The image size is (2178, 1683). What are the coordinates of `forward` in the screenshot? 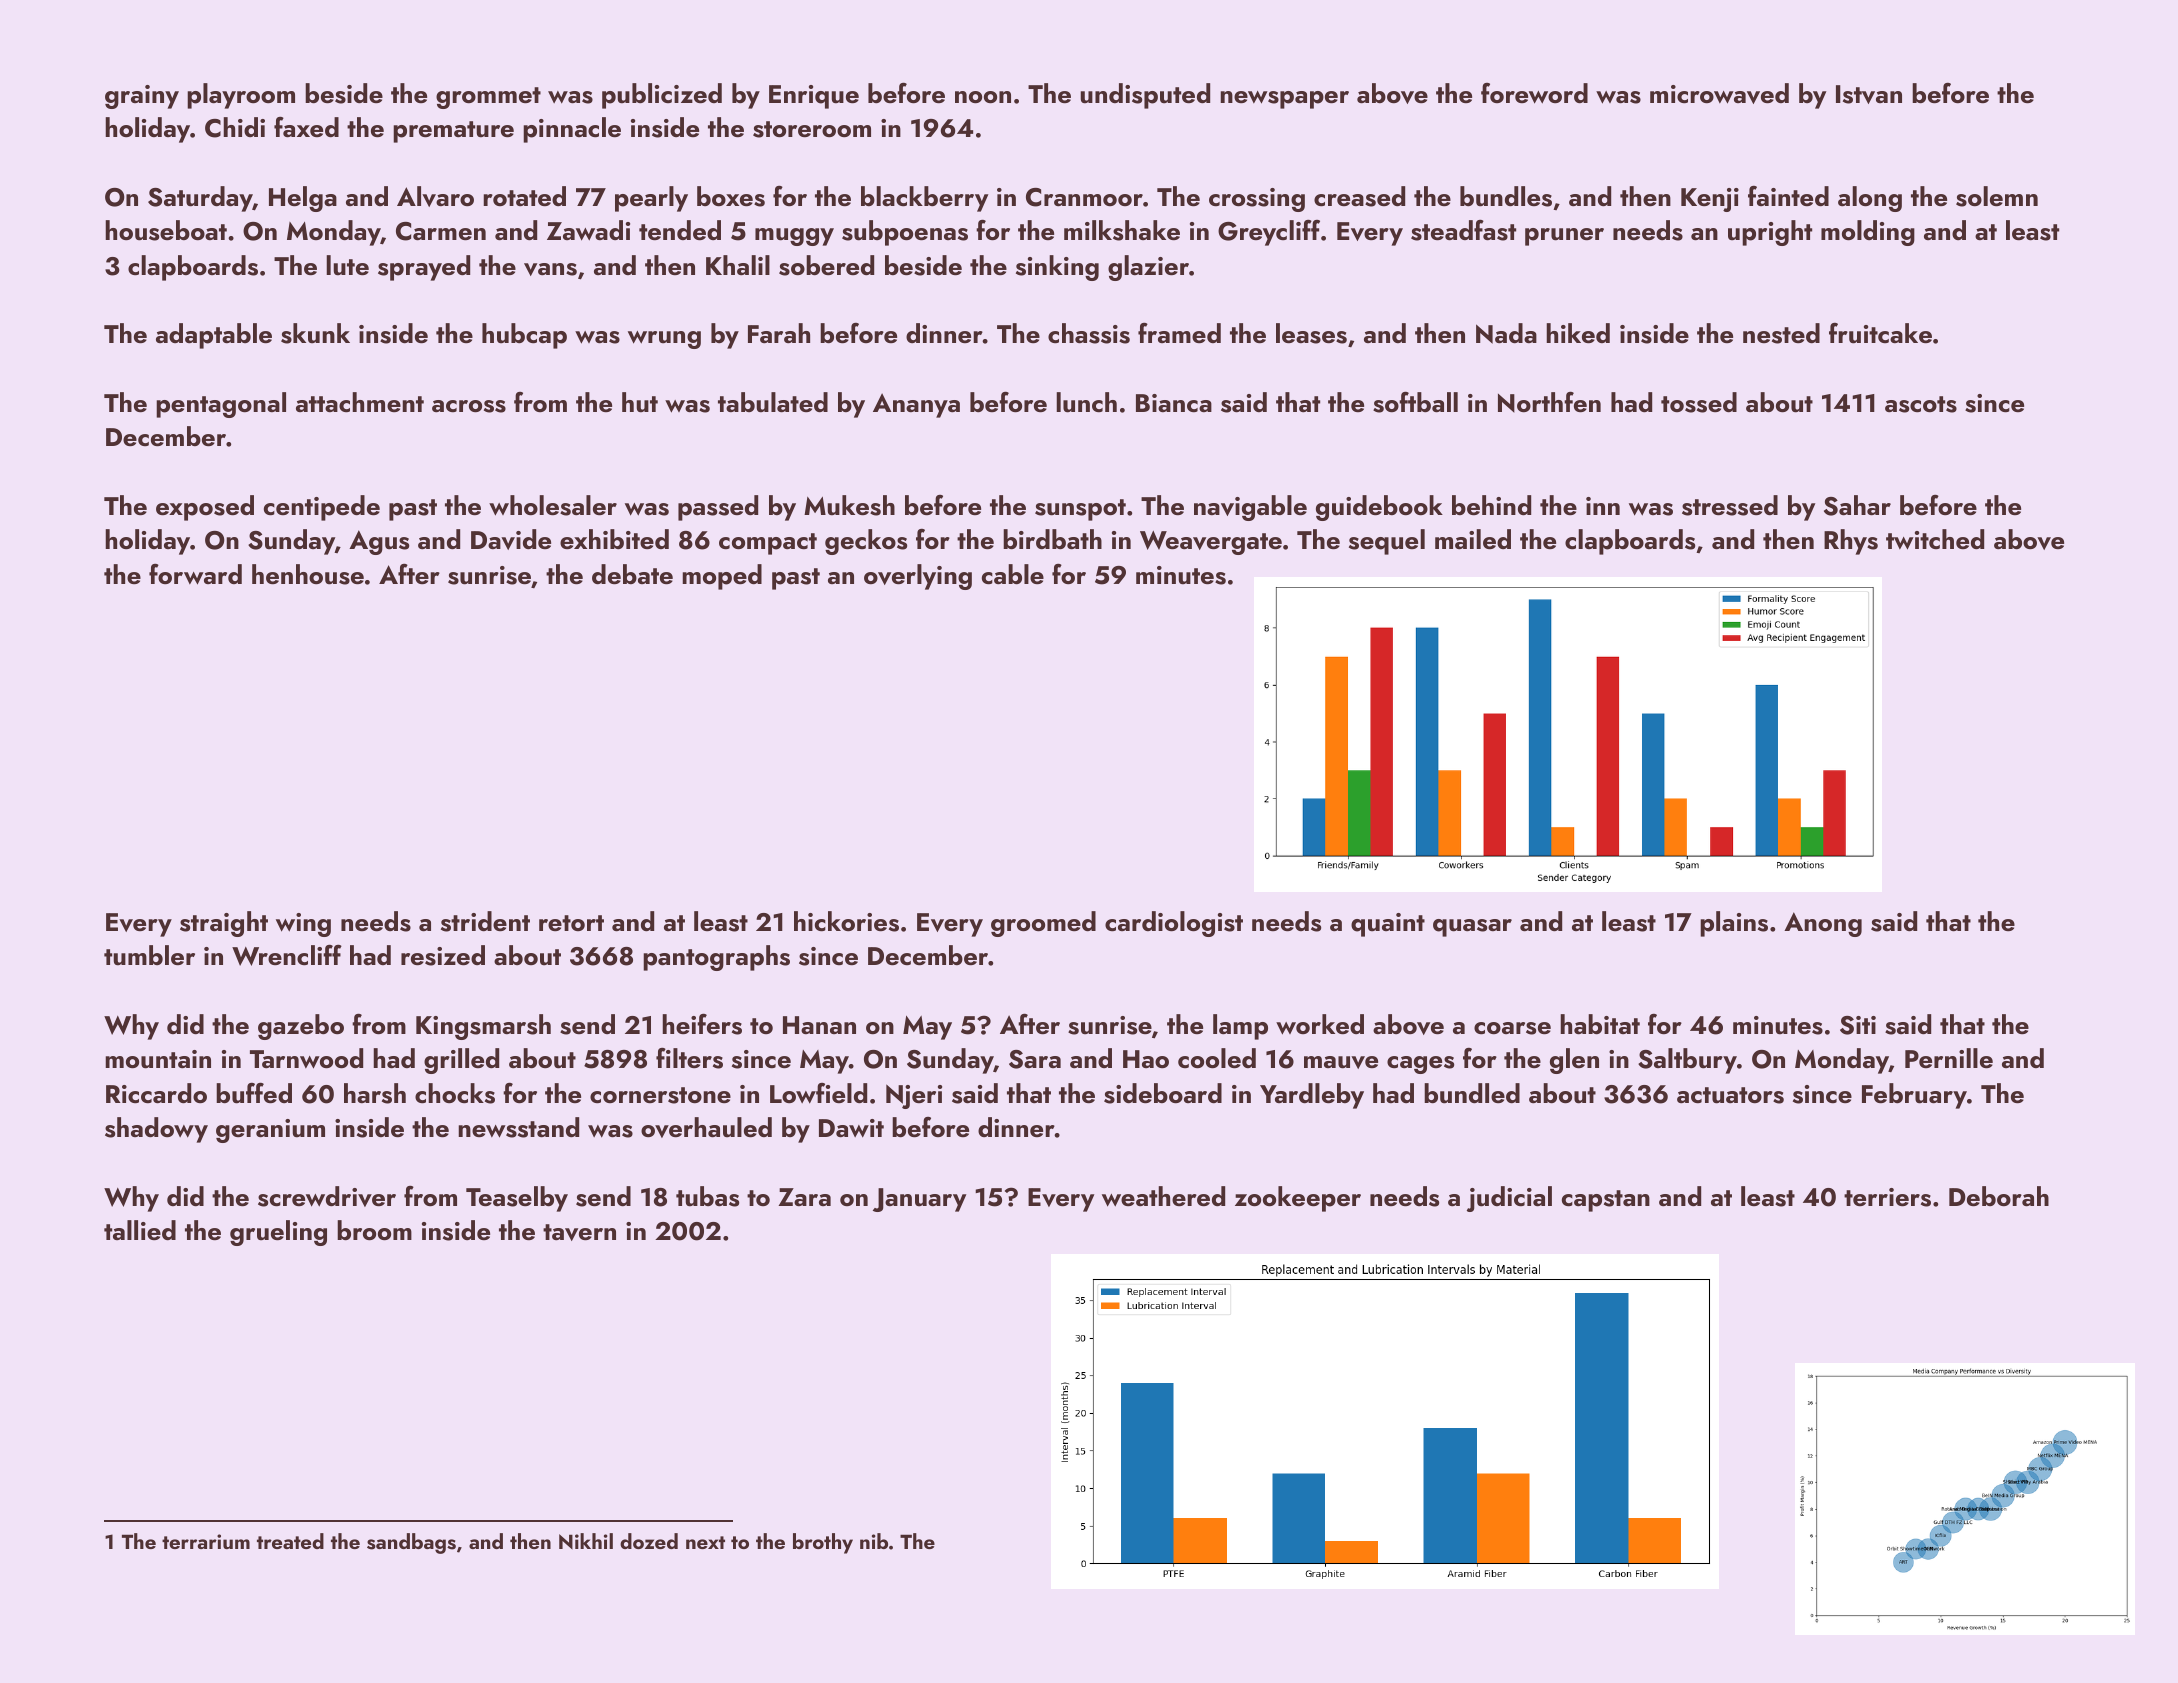 It's located at (195, 574).
